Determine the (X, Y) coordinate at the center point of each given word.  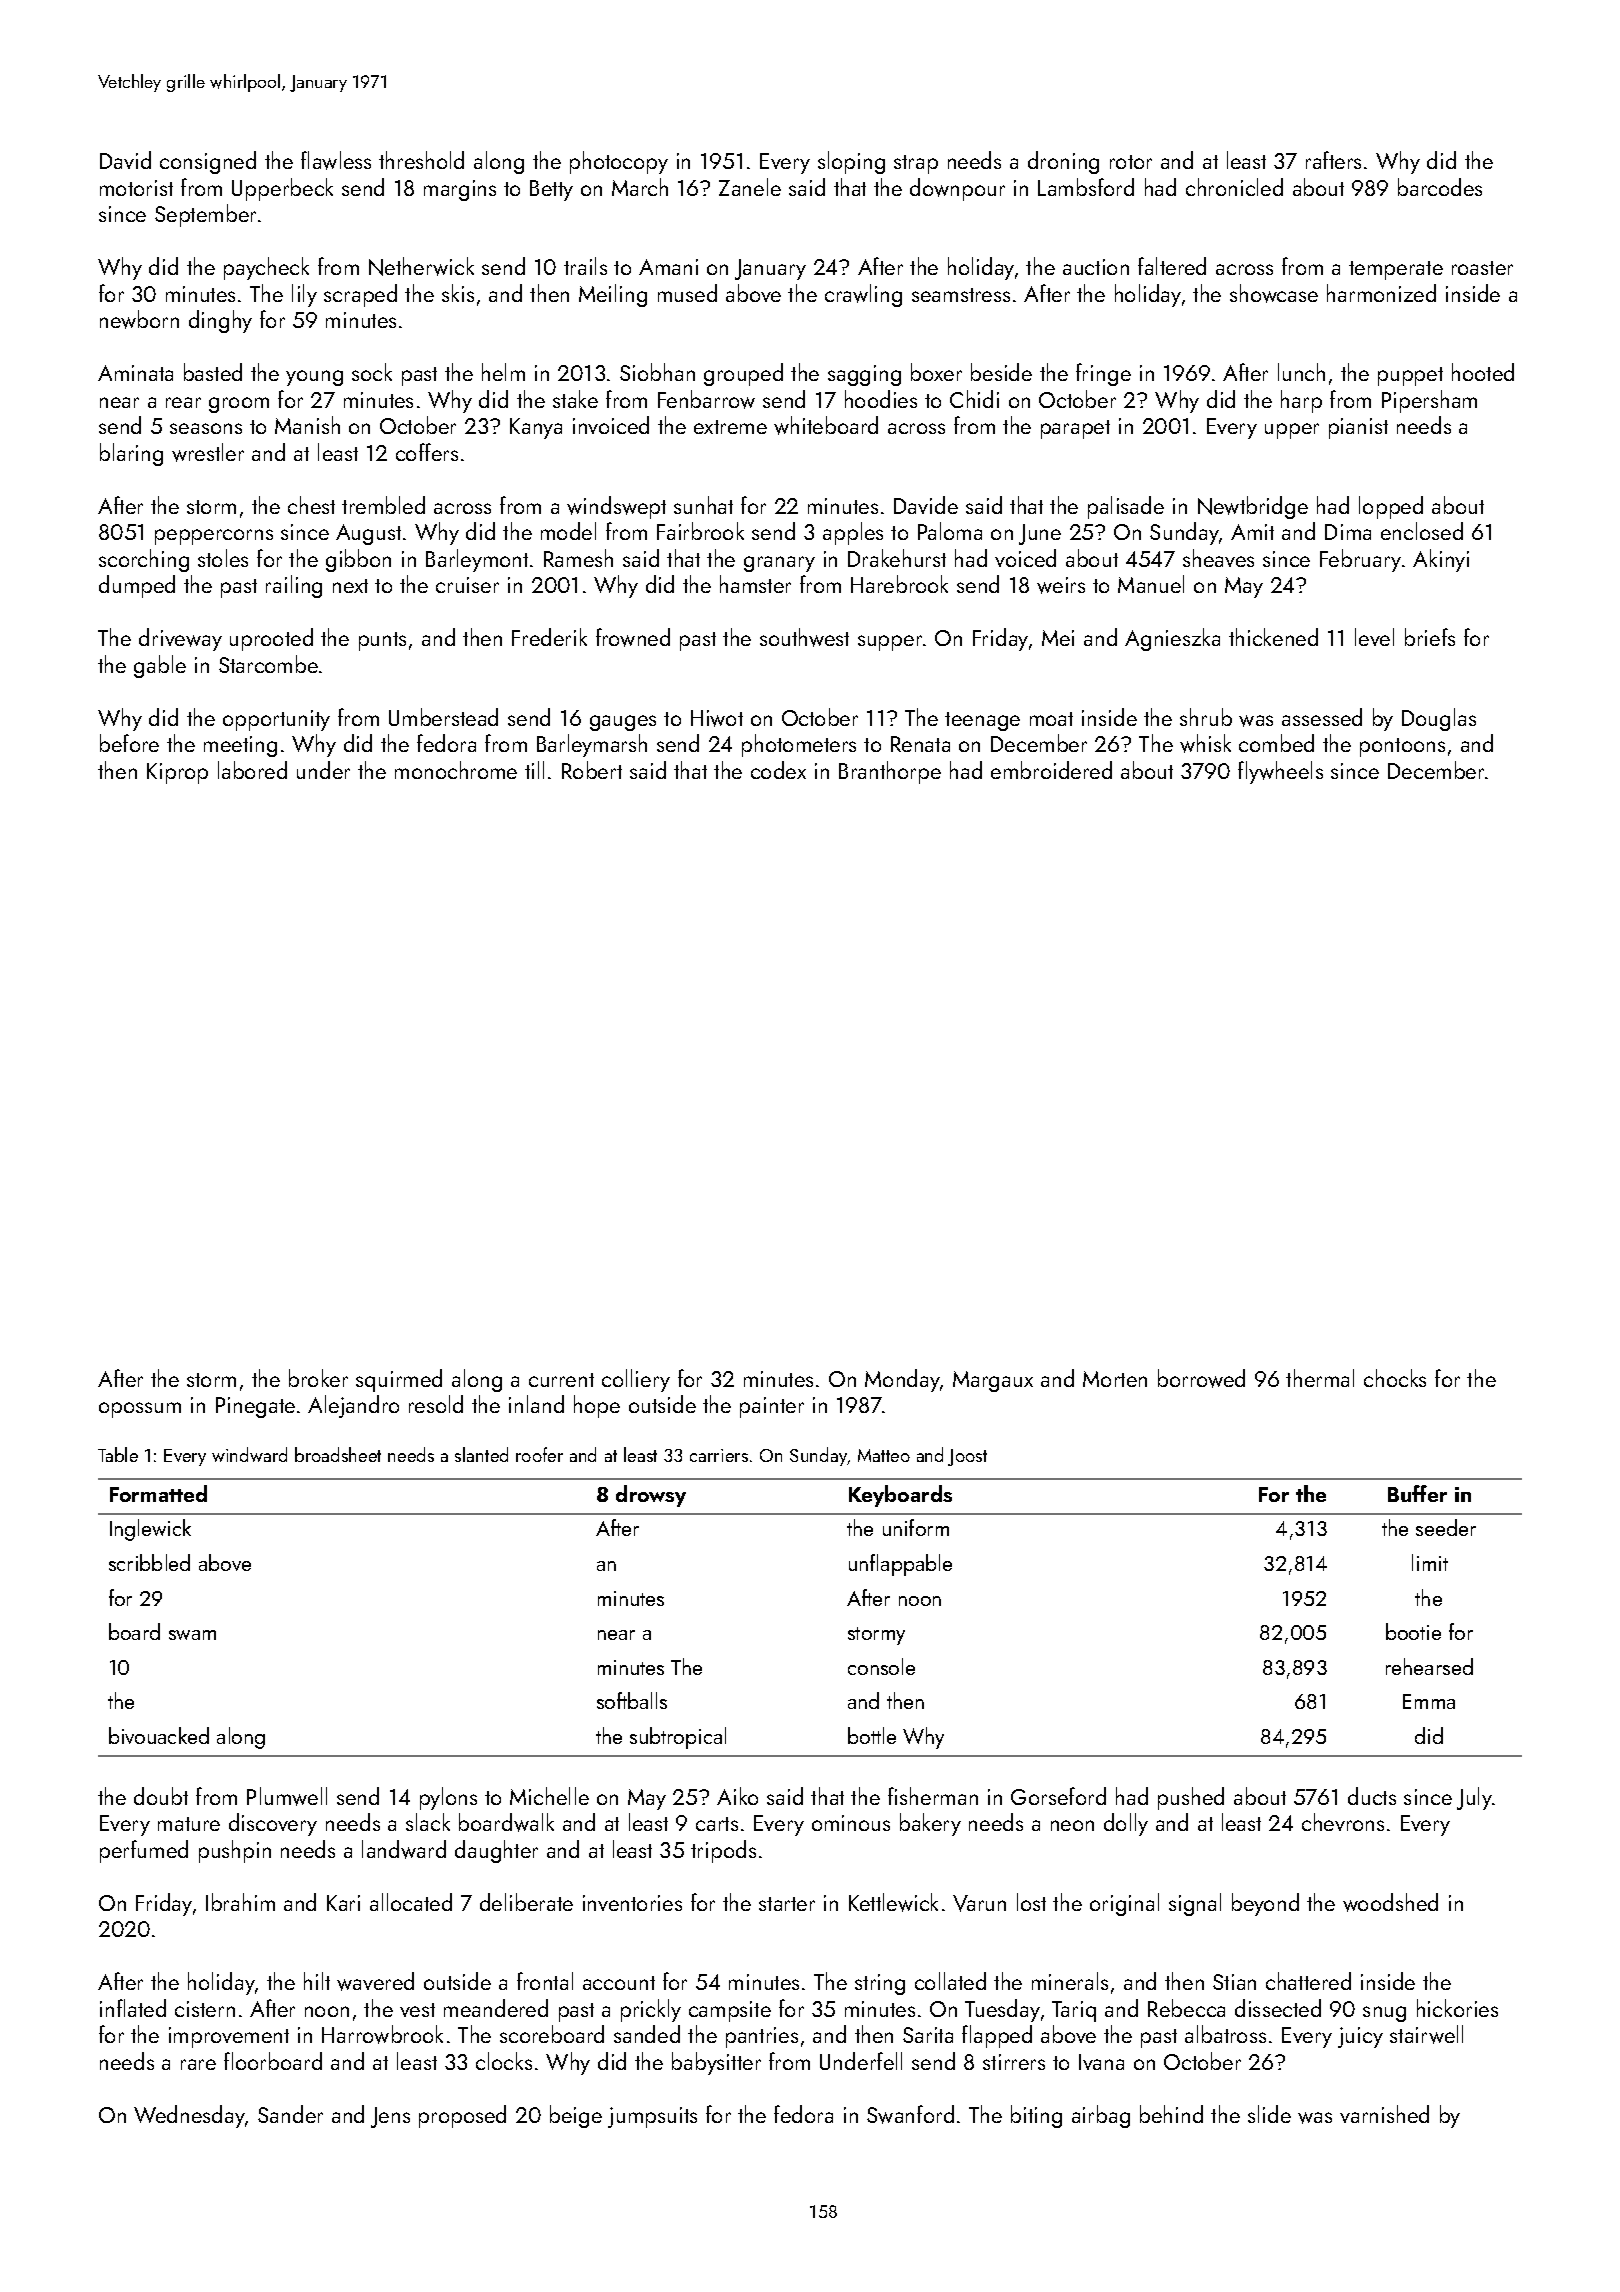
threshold (421, 160)
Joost (967, 1457)
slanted (481, 1454)
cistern (205, 2009)
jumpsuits (652, 2117)
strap (916, 164)
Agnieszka (1172, 639)
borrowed (1201, 1378)
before (129, 743)
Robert (592, 770)
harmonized (1381, 293)
